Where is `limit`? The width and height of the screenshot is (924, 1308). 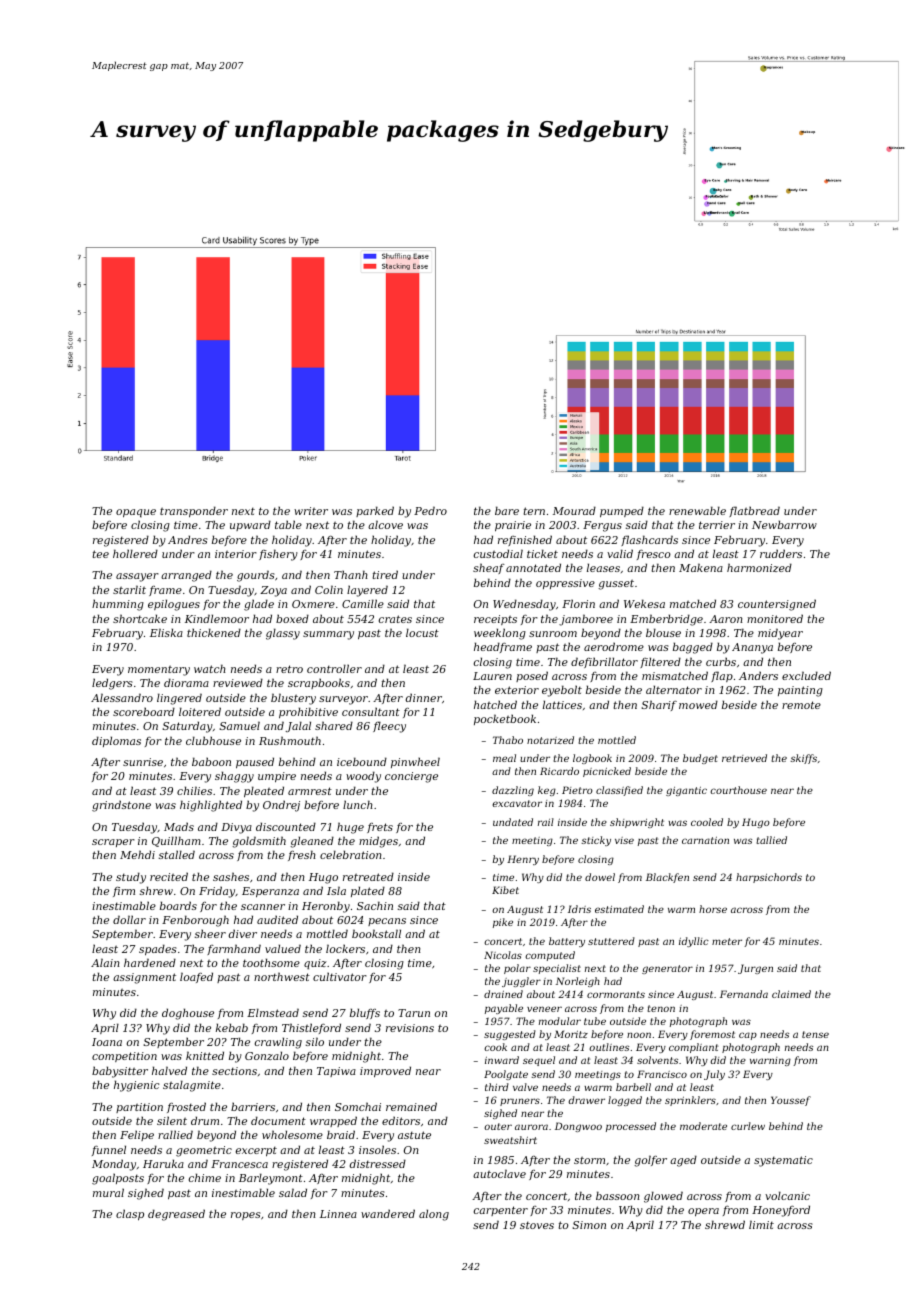 limit is located at coordinates (761, 1224).
